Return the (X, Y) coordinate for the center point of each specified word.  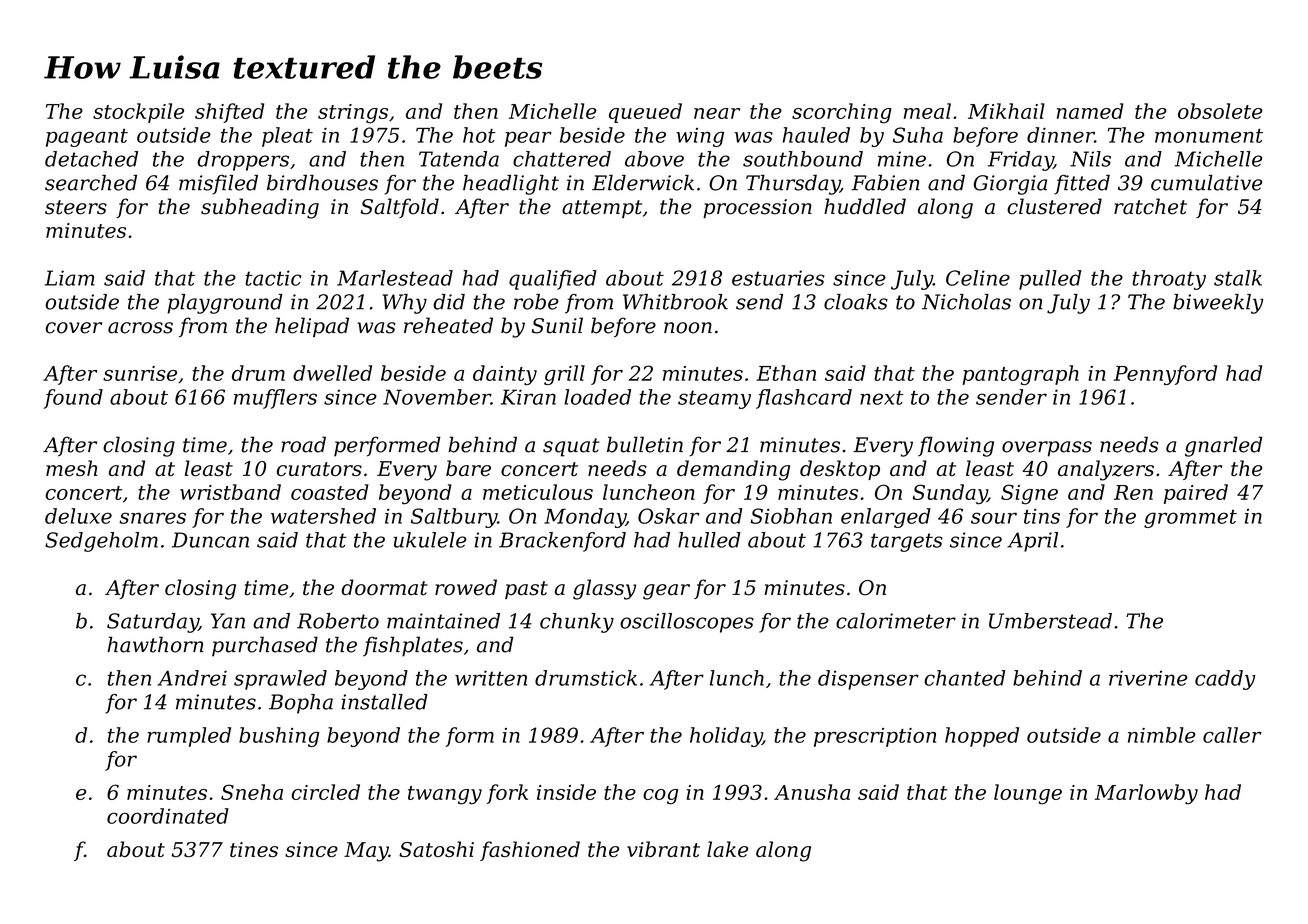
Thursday (793, 185)
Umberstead (1050, 621)
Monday (585, 518)
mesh (72, 468)
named (1090, 111)
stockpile (138, 113)
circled (326, 792)
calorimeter (896, 621)
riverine (1148, 678)
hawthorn (155, 644)
